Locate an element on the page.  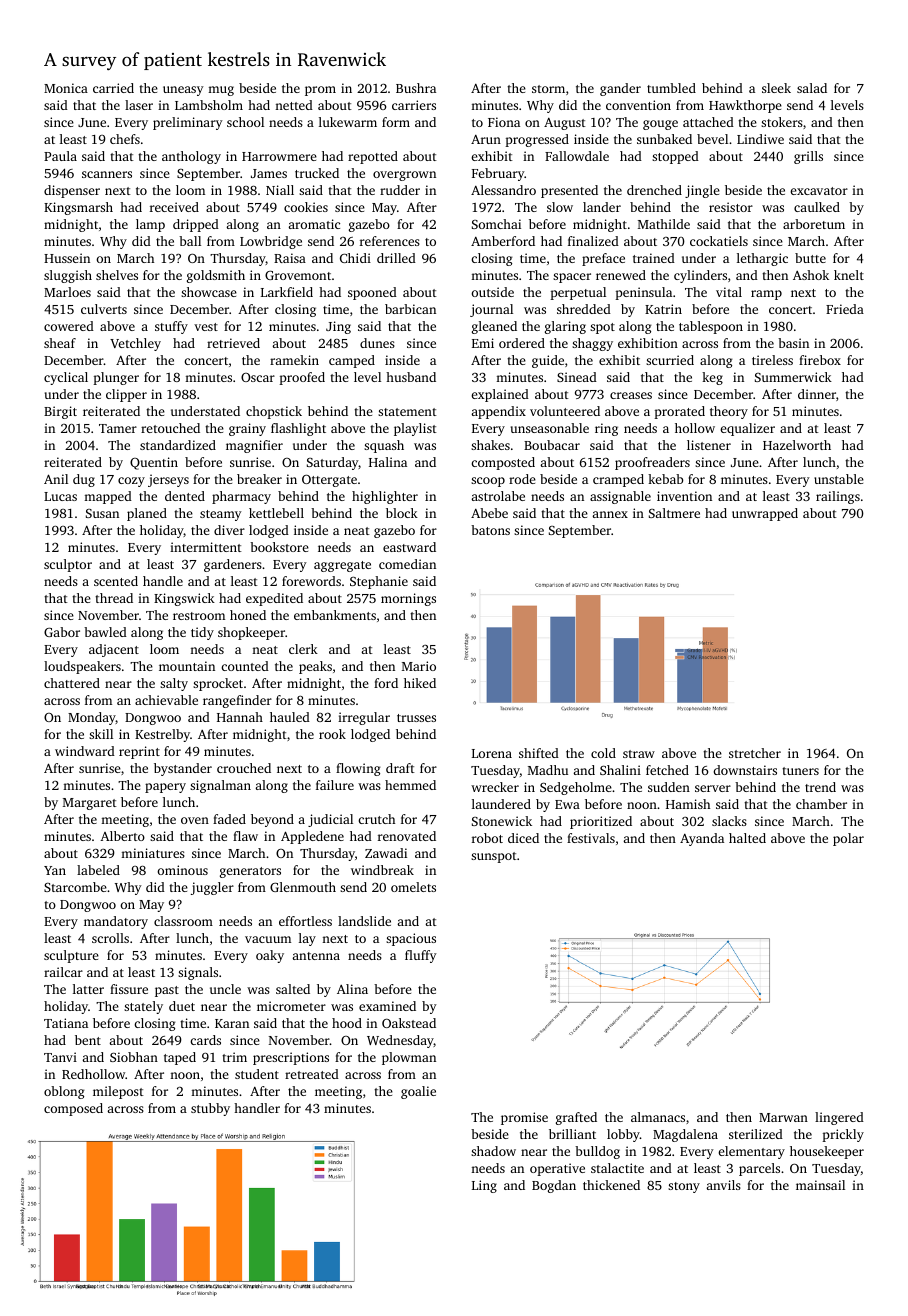
goldsmith is located at coordinates (216, 276).
